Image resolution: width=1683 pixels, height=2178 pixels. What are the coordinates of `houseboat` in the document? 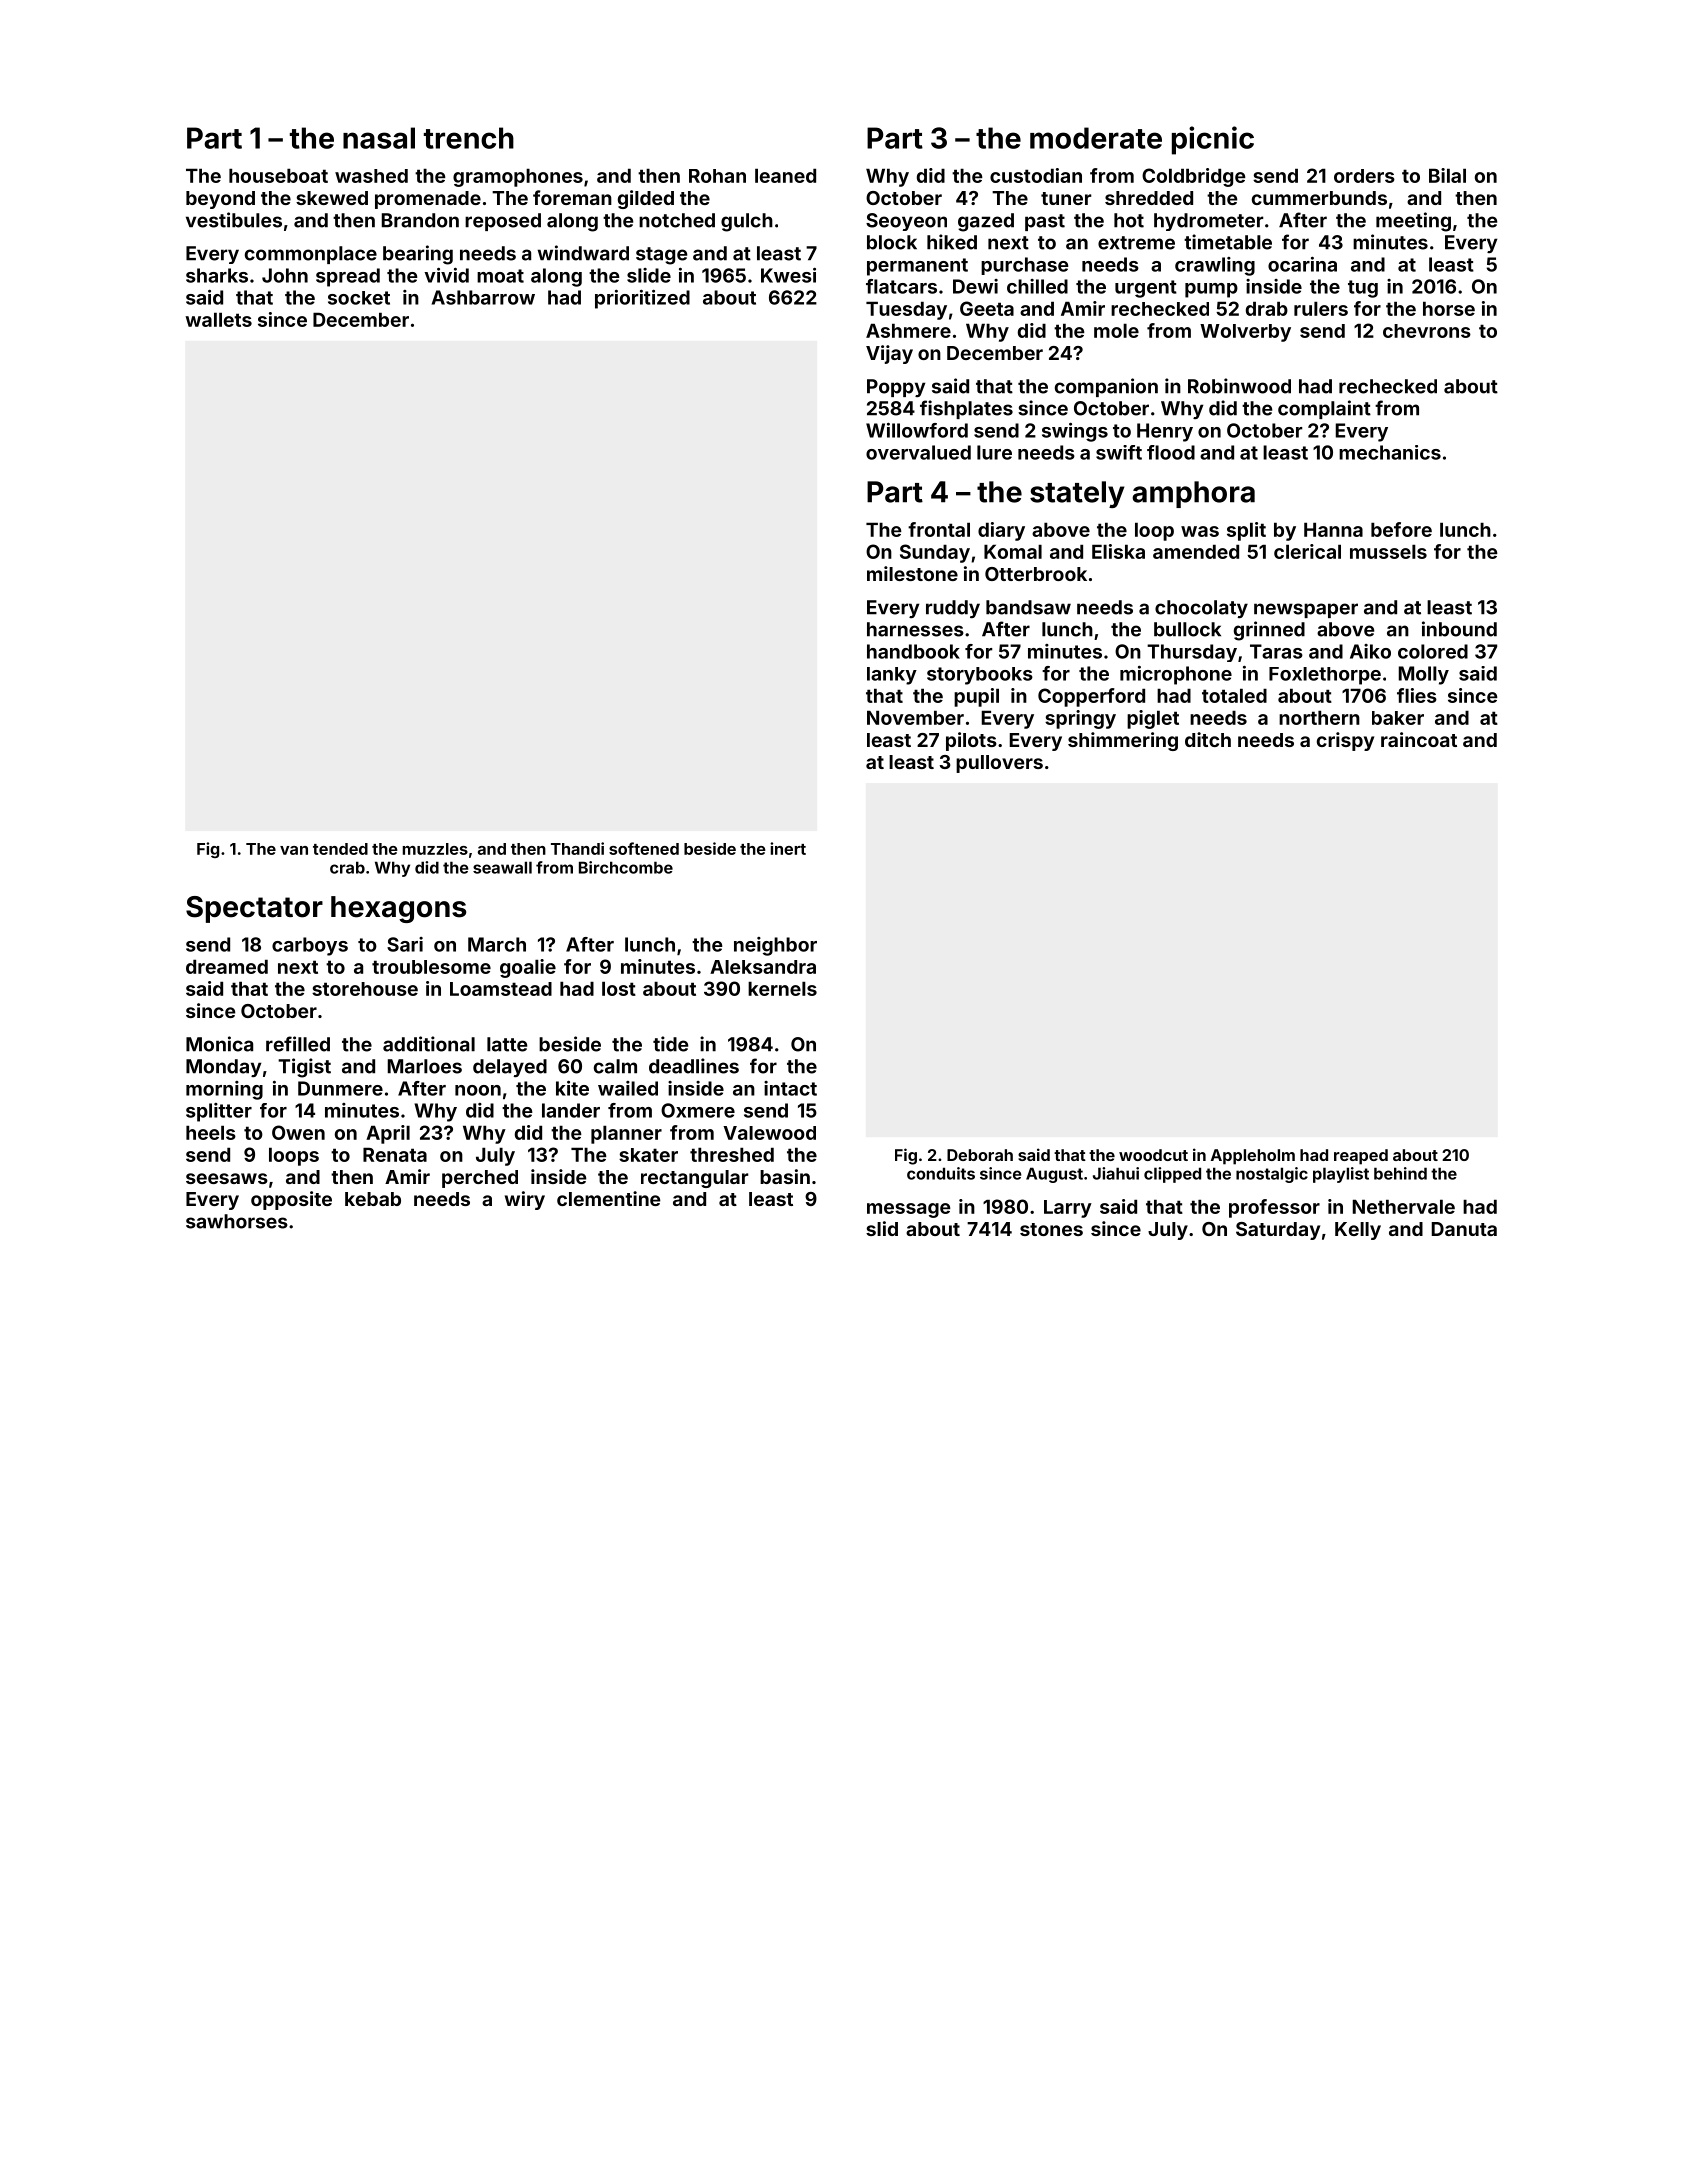 It's located at (278, 175).
